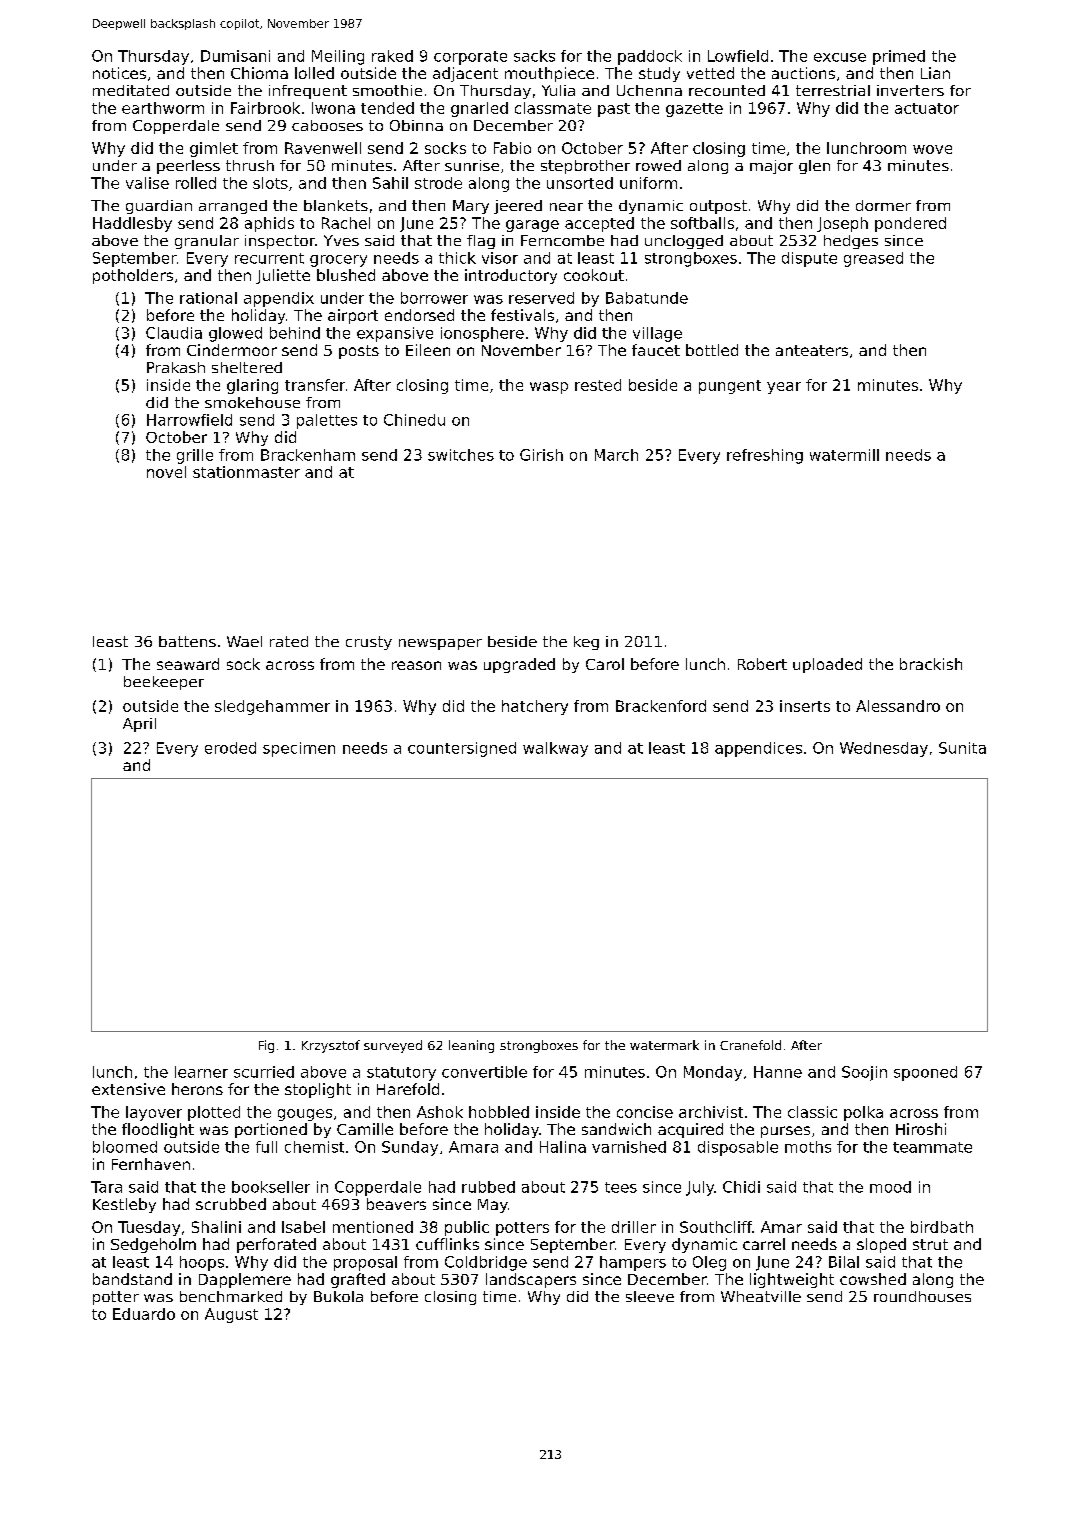 This document has width=1079, height=1527. I want to click on eroded, so click(230, 748).
